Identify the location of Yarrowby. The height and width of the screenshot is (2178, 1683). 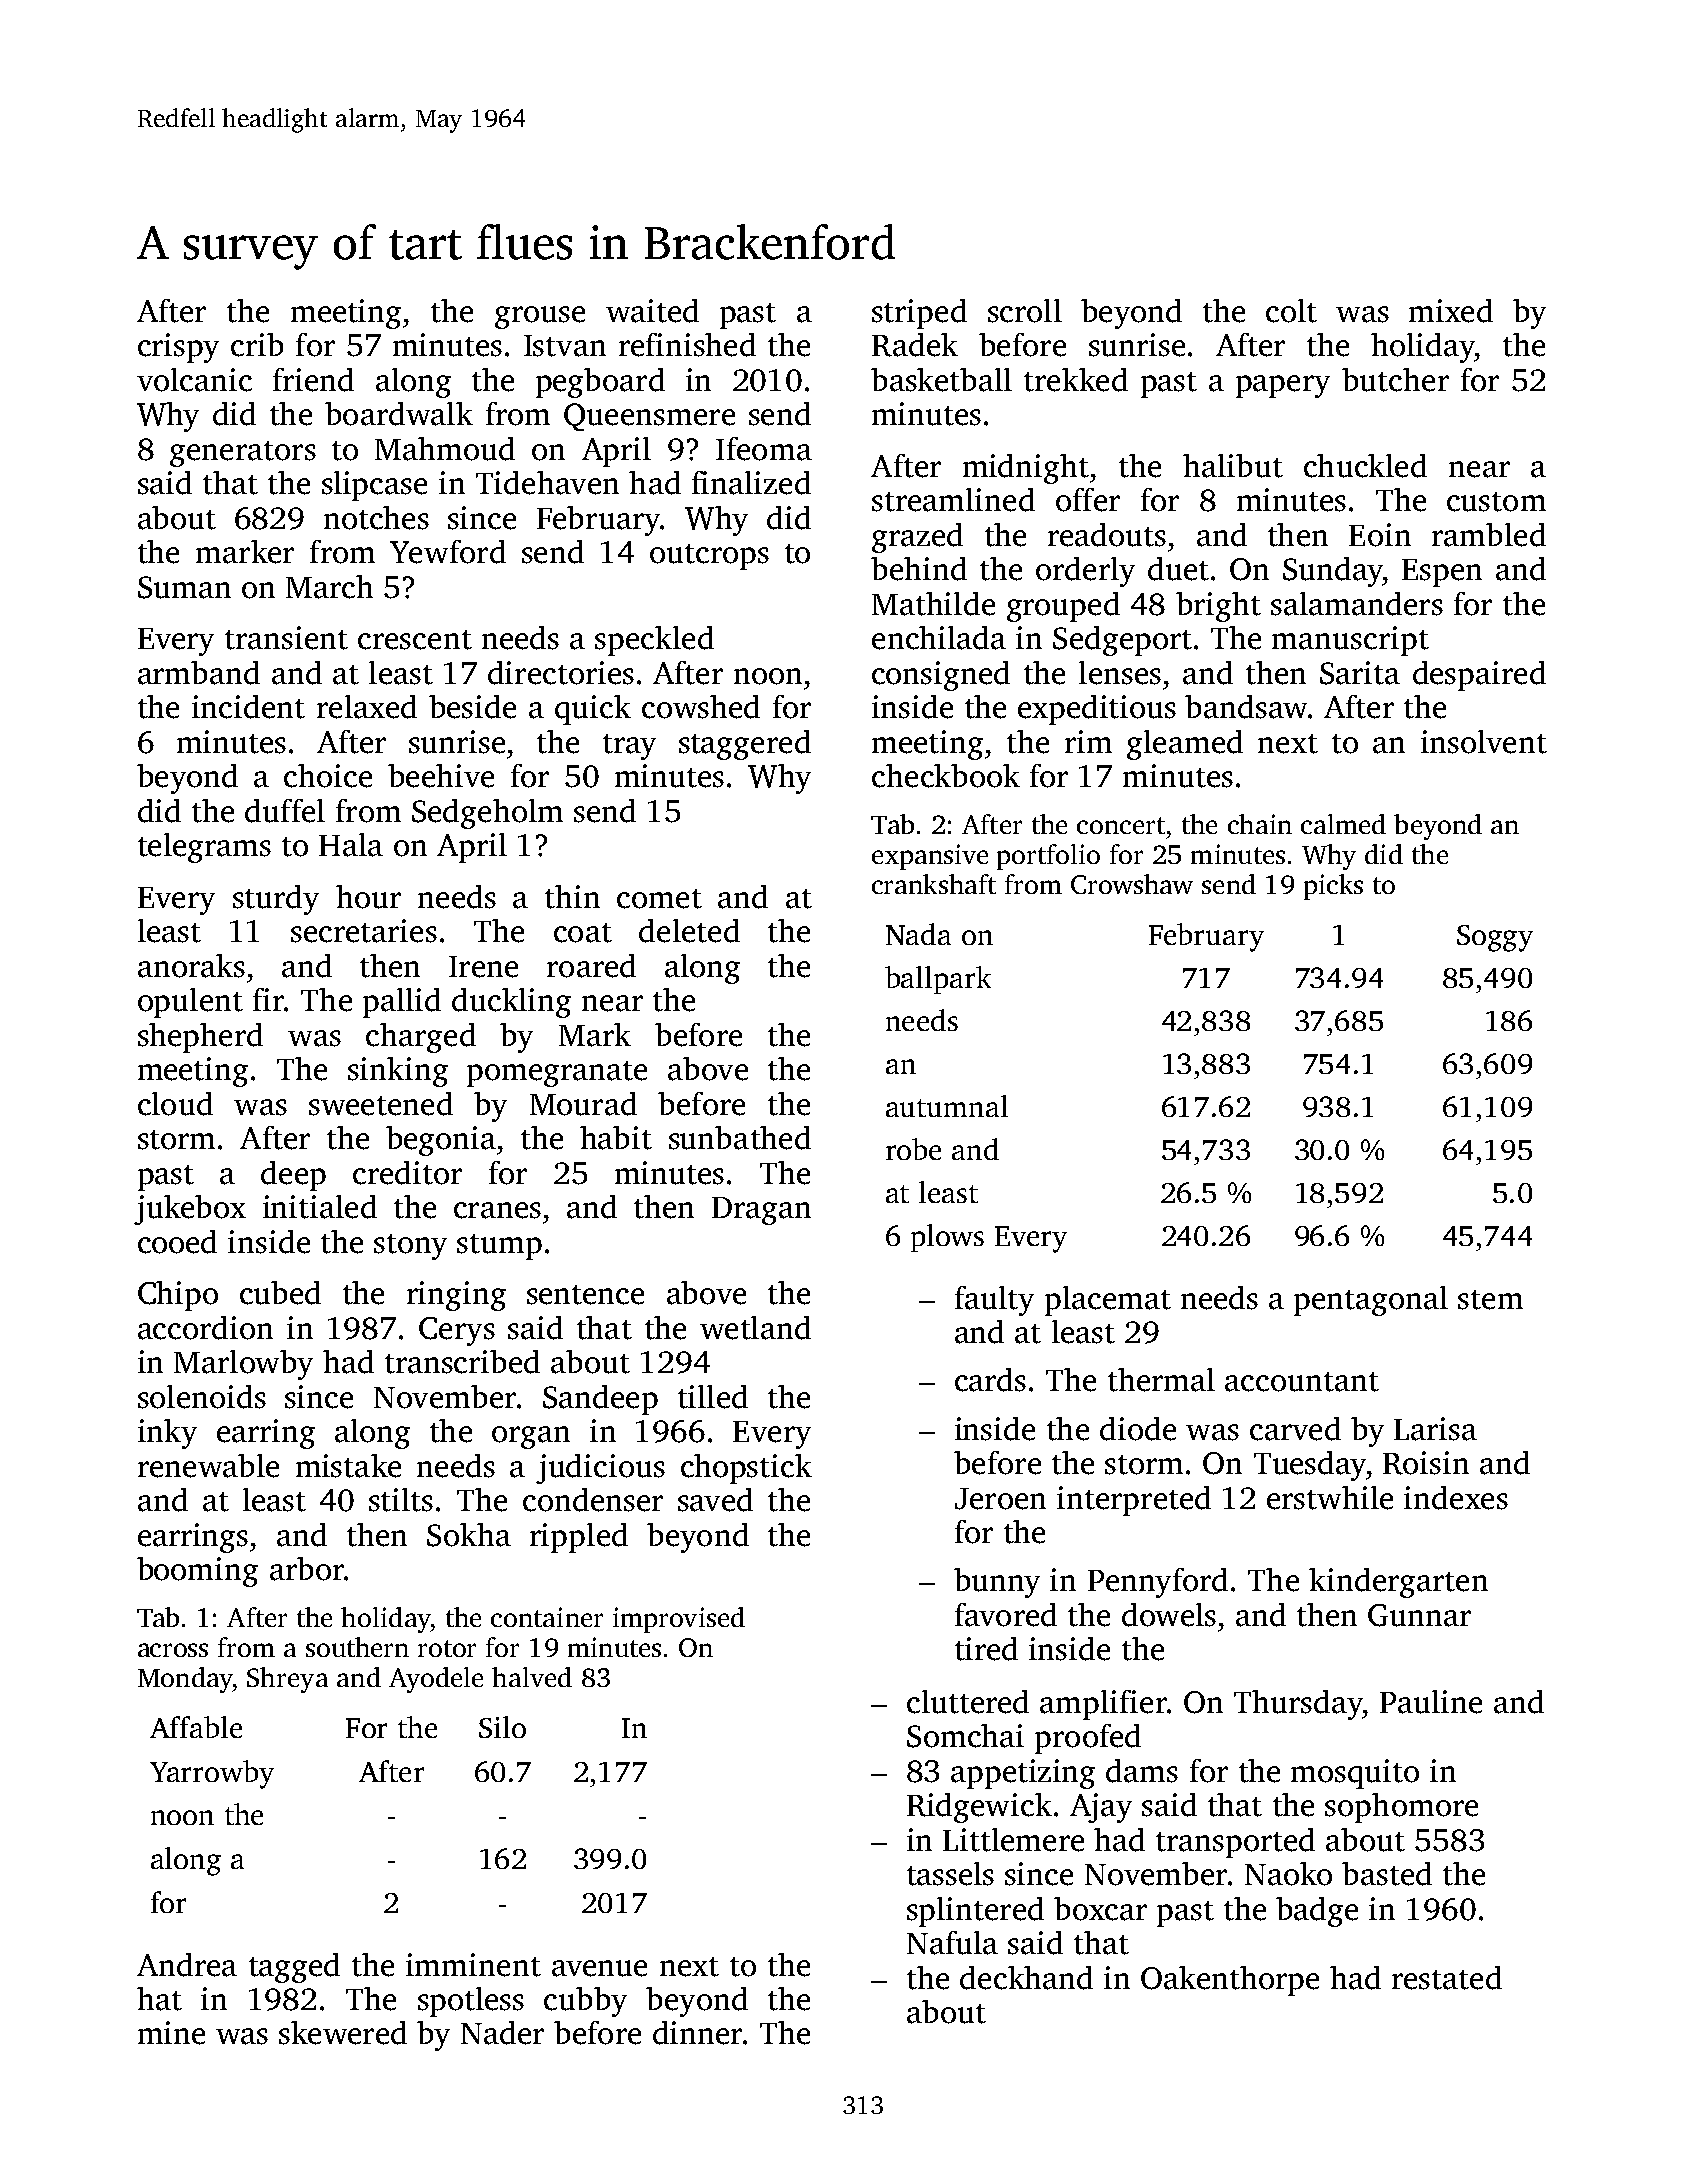
(212, 1774).
